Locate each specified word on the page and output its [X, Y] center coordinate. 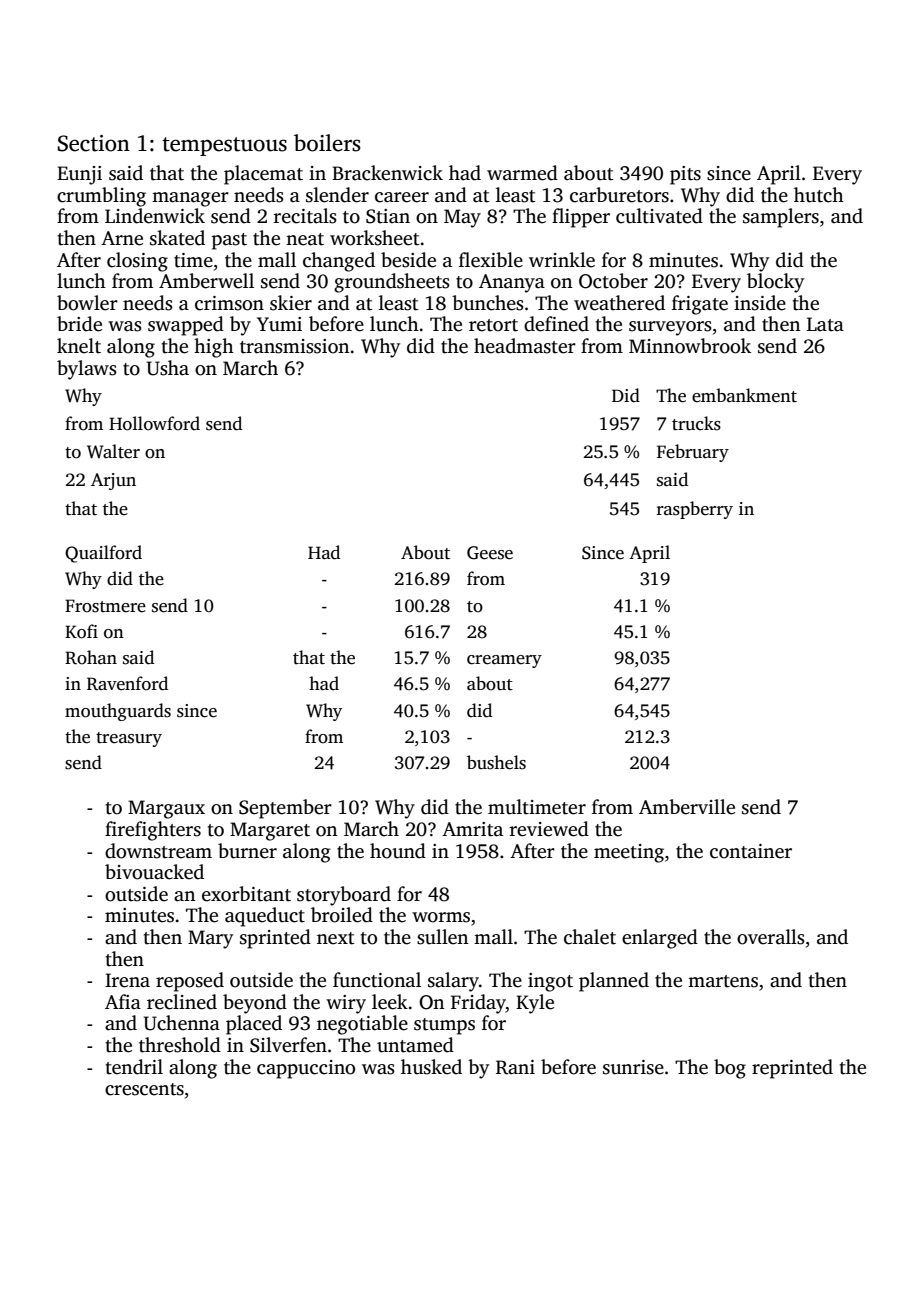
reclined [182, 1002]
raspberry [695, 510]
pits [685, 175]
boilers [327, 143]
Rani [515, 1067]
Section [94, 143]
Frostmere [105, 606]
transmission [294, 346]
